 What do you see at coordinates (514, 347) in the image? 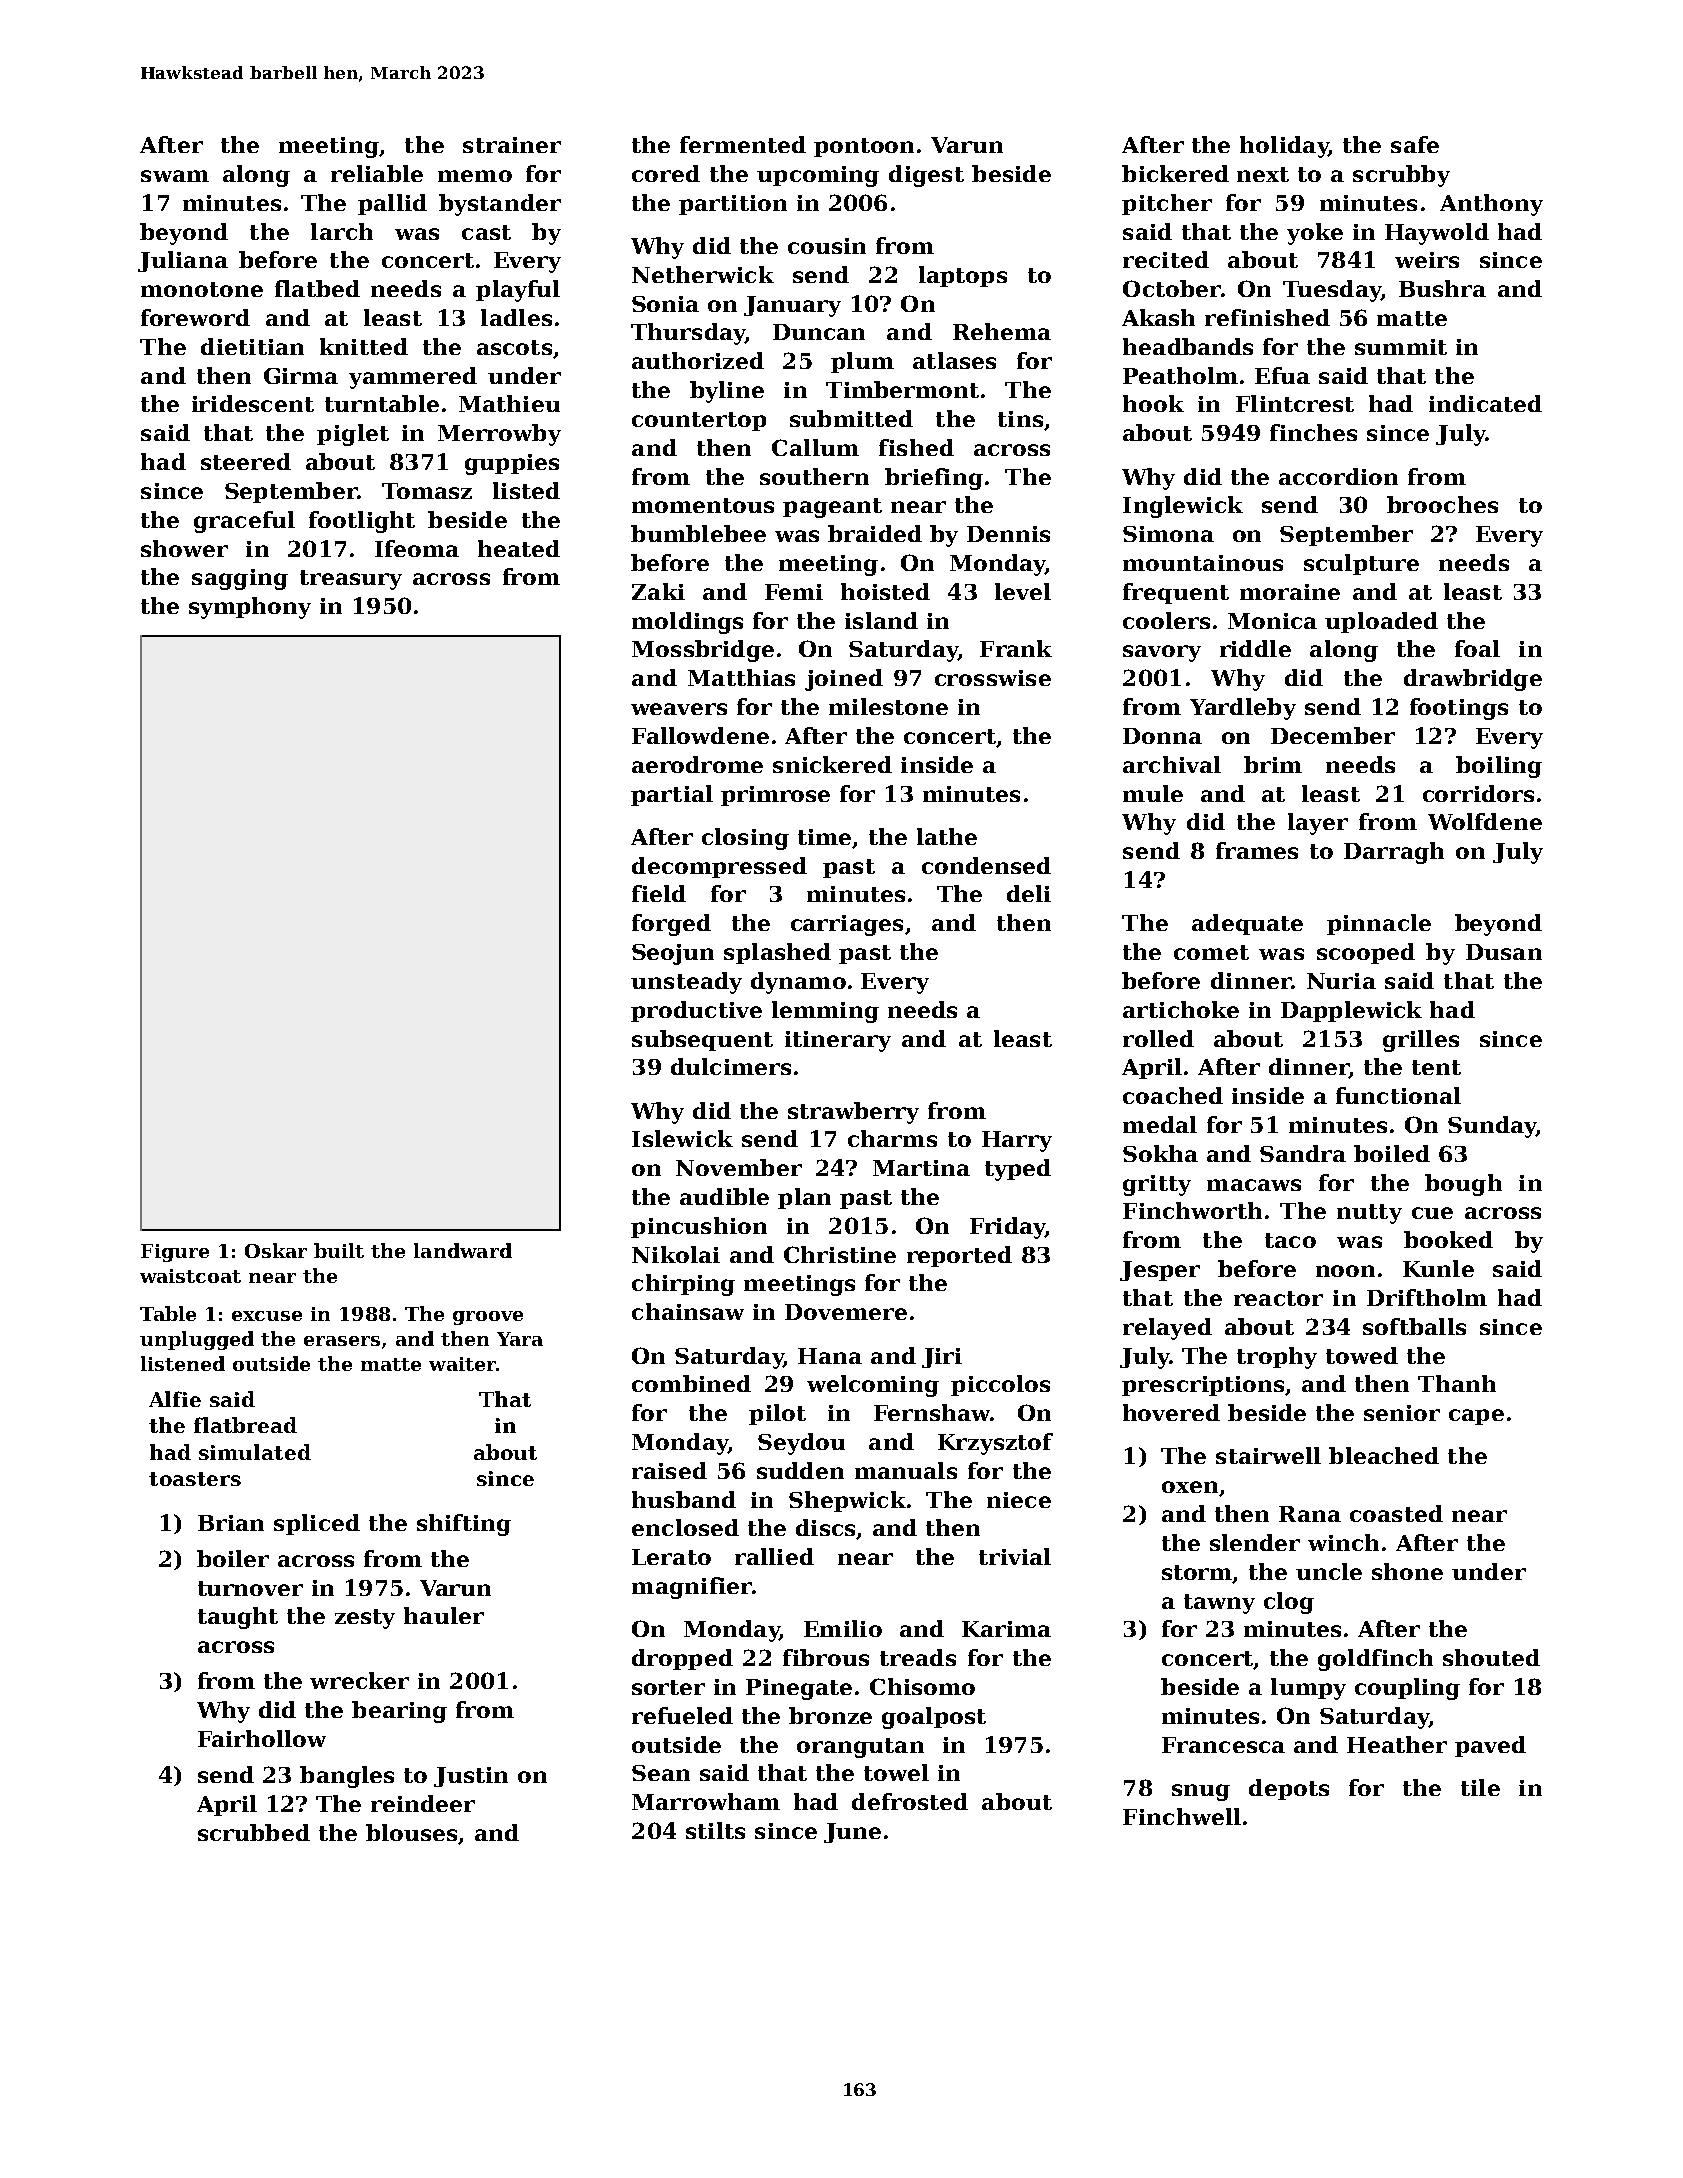
I see `ascots` at bounding box center [514, 347].
